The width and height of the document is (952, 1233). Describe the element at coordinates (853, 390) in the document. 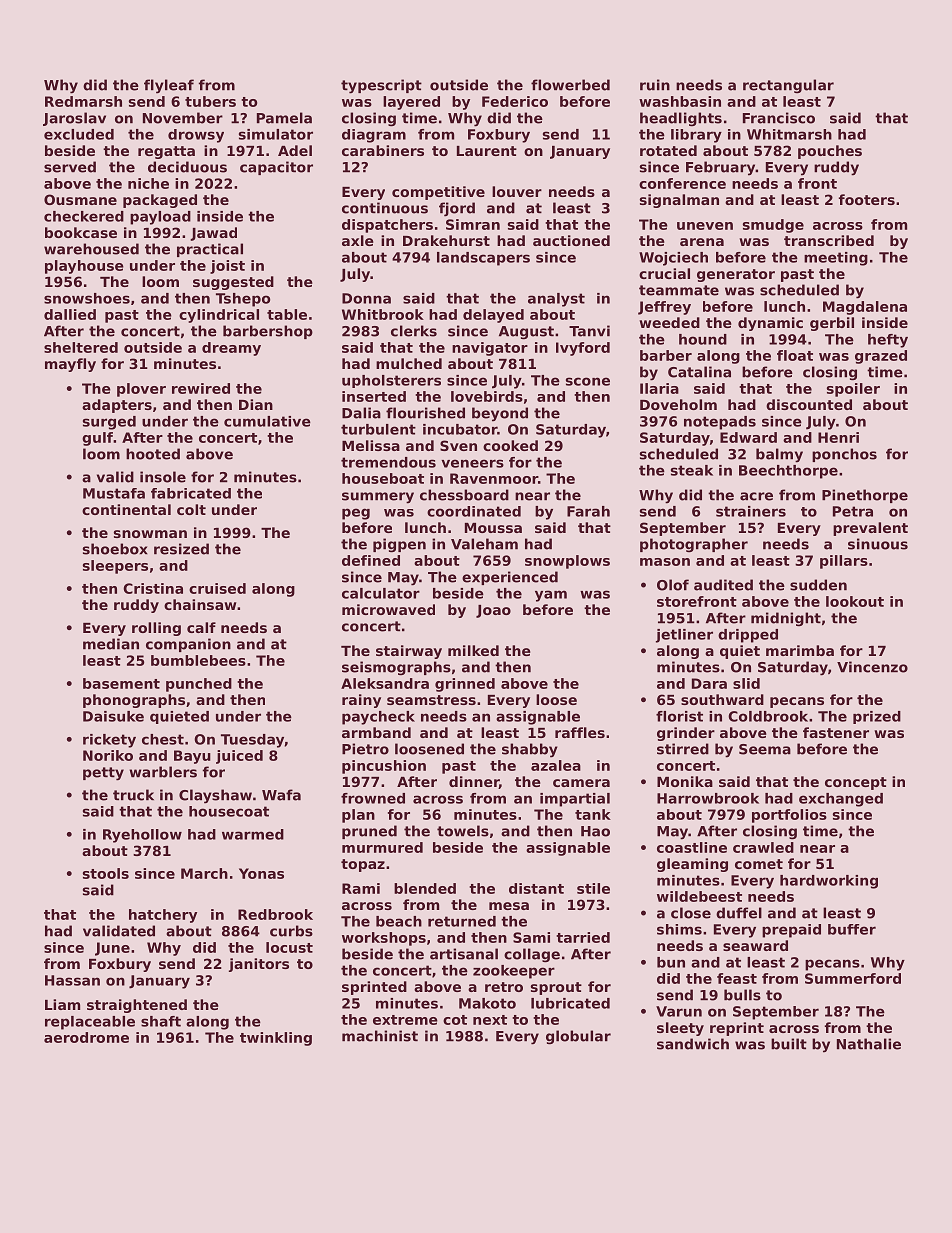

I see `spoiler` at that location.
